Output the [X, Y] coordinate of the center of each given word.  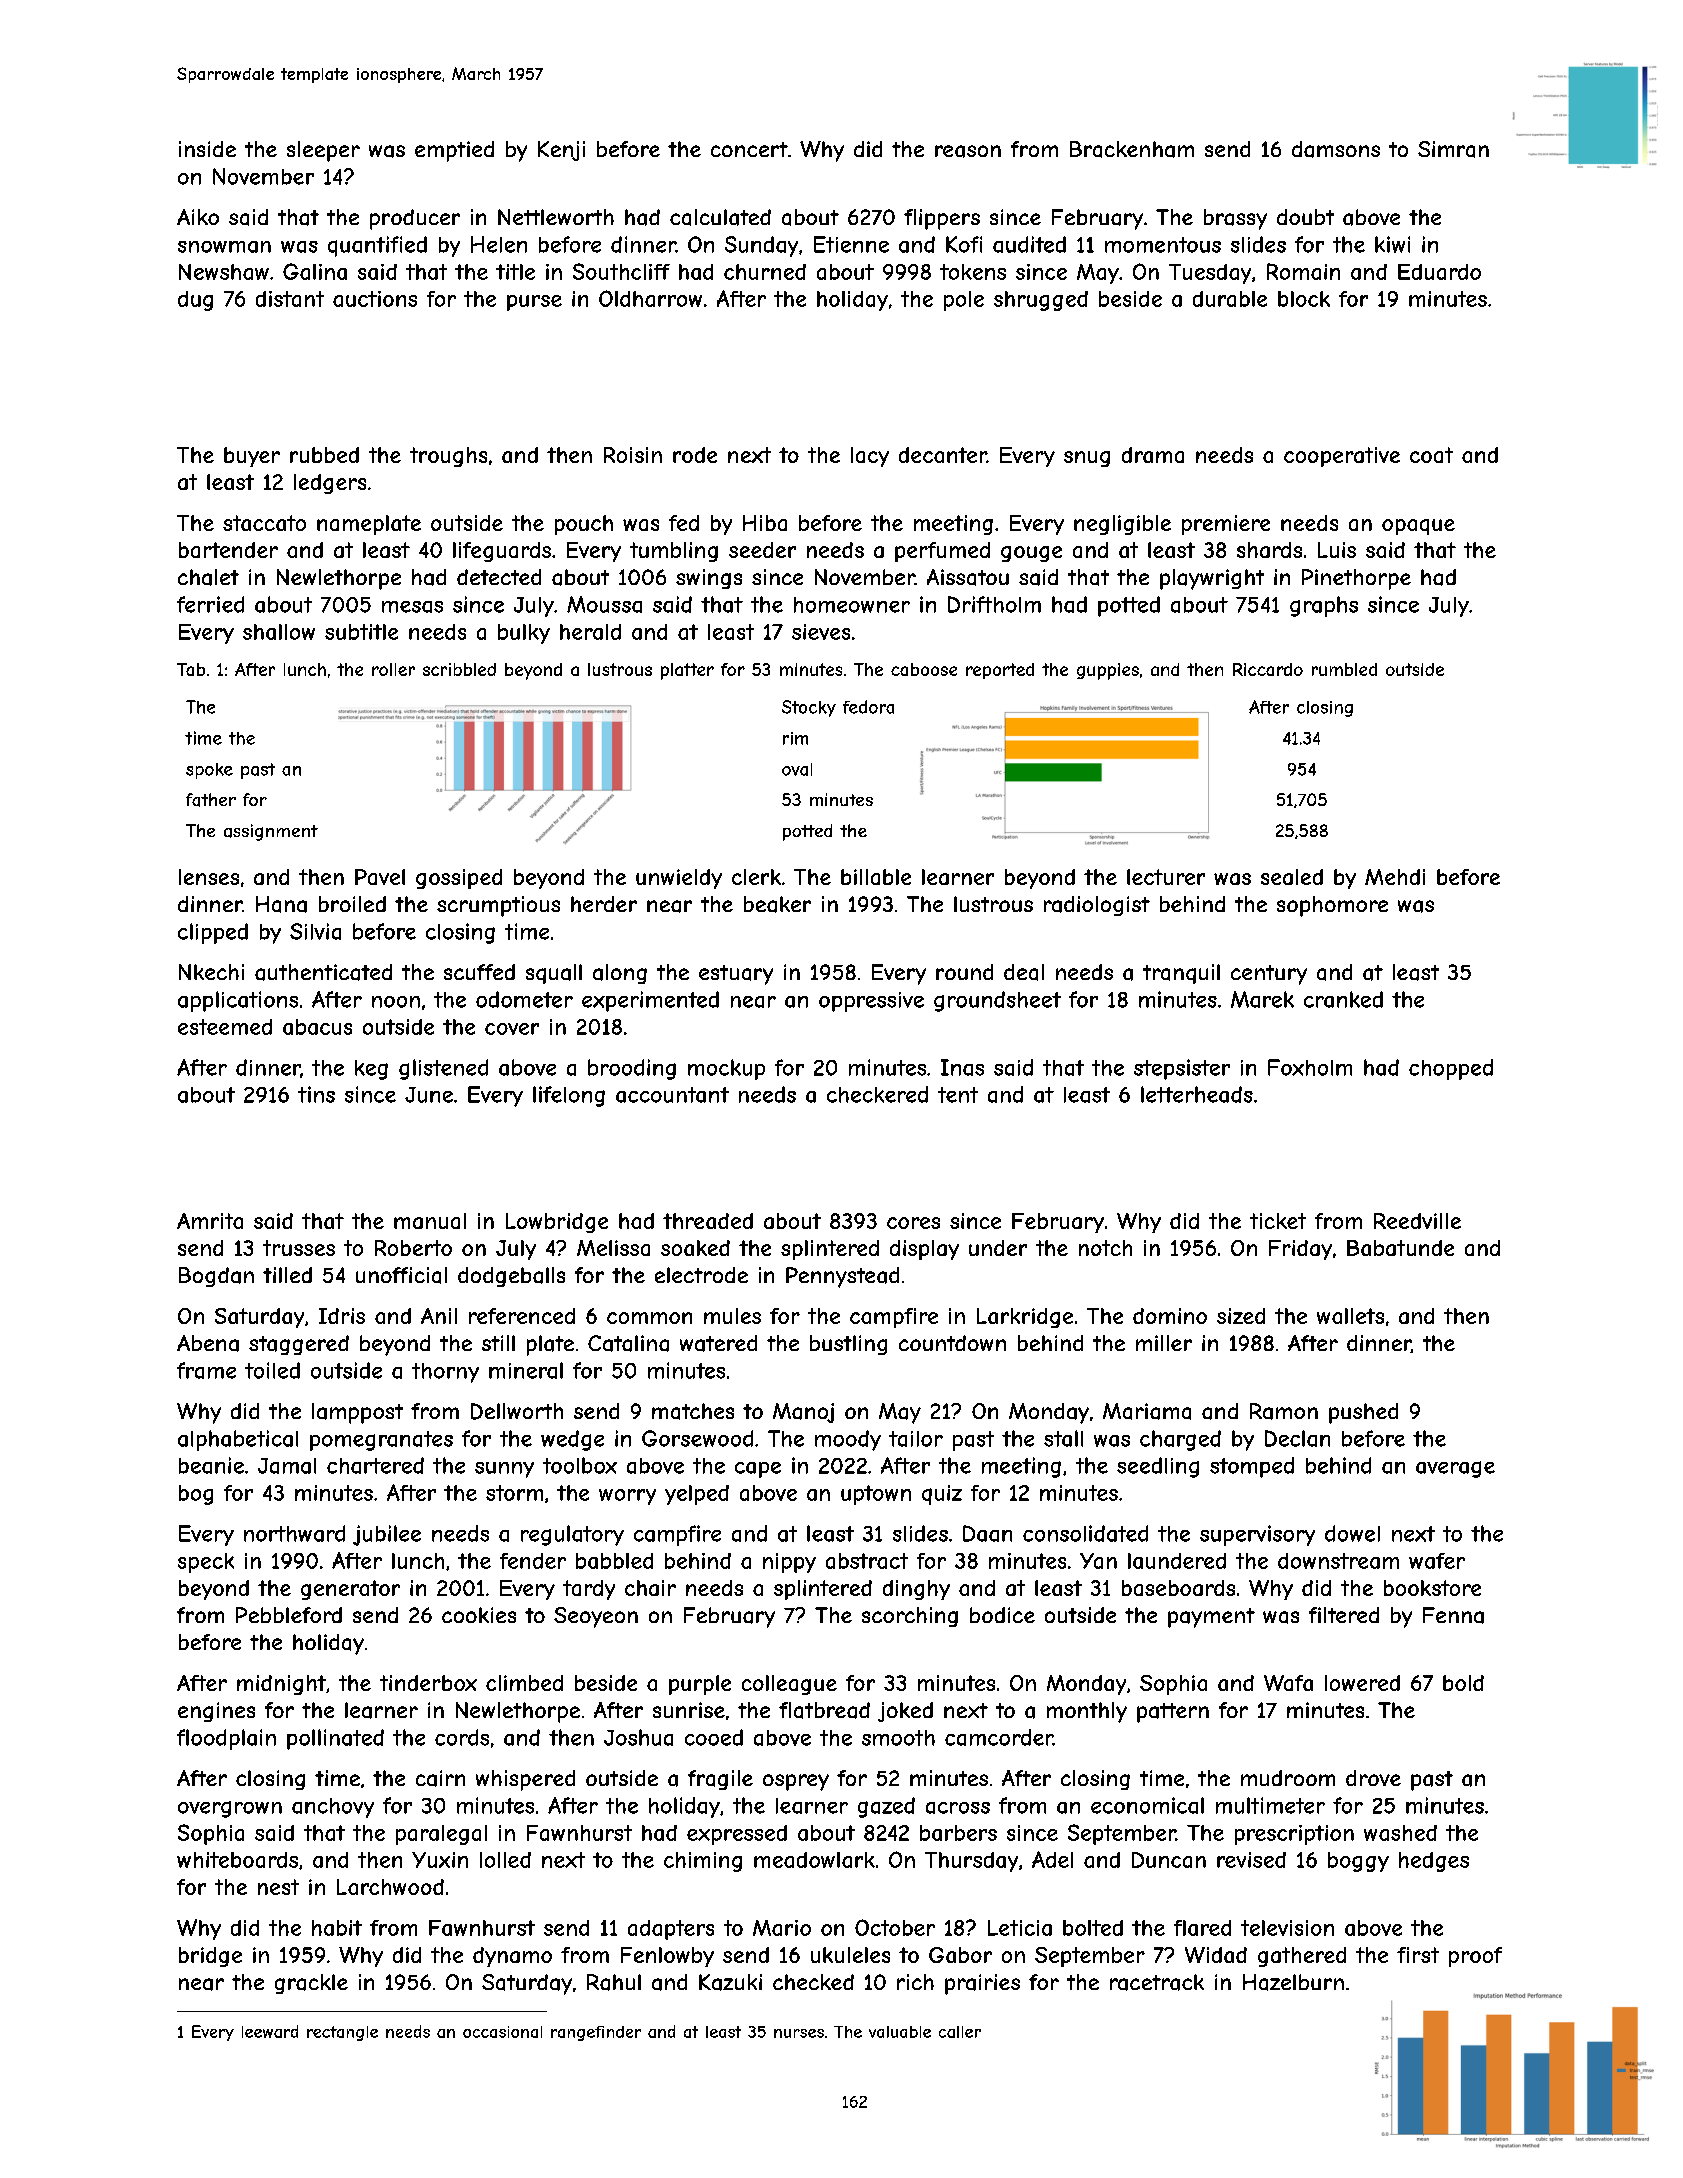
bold [1463, 1683]
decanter [943, 455]
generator [350, 1590]
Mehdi [1395, 877]
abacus [317, 1027]
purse [534, 303]
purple [700, 1685]
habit [337, 1928]
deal [1024, 972]
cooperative [1342, 457]
